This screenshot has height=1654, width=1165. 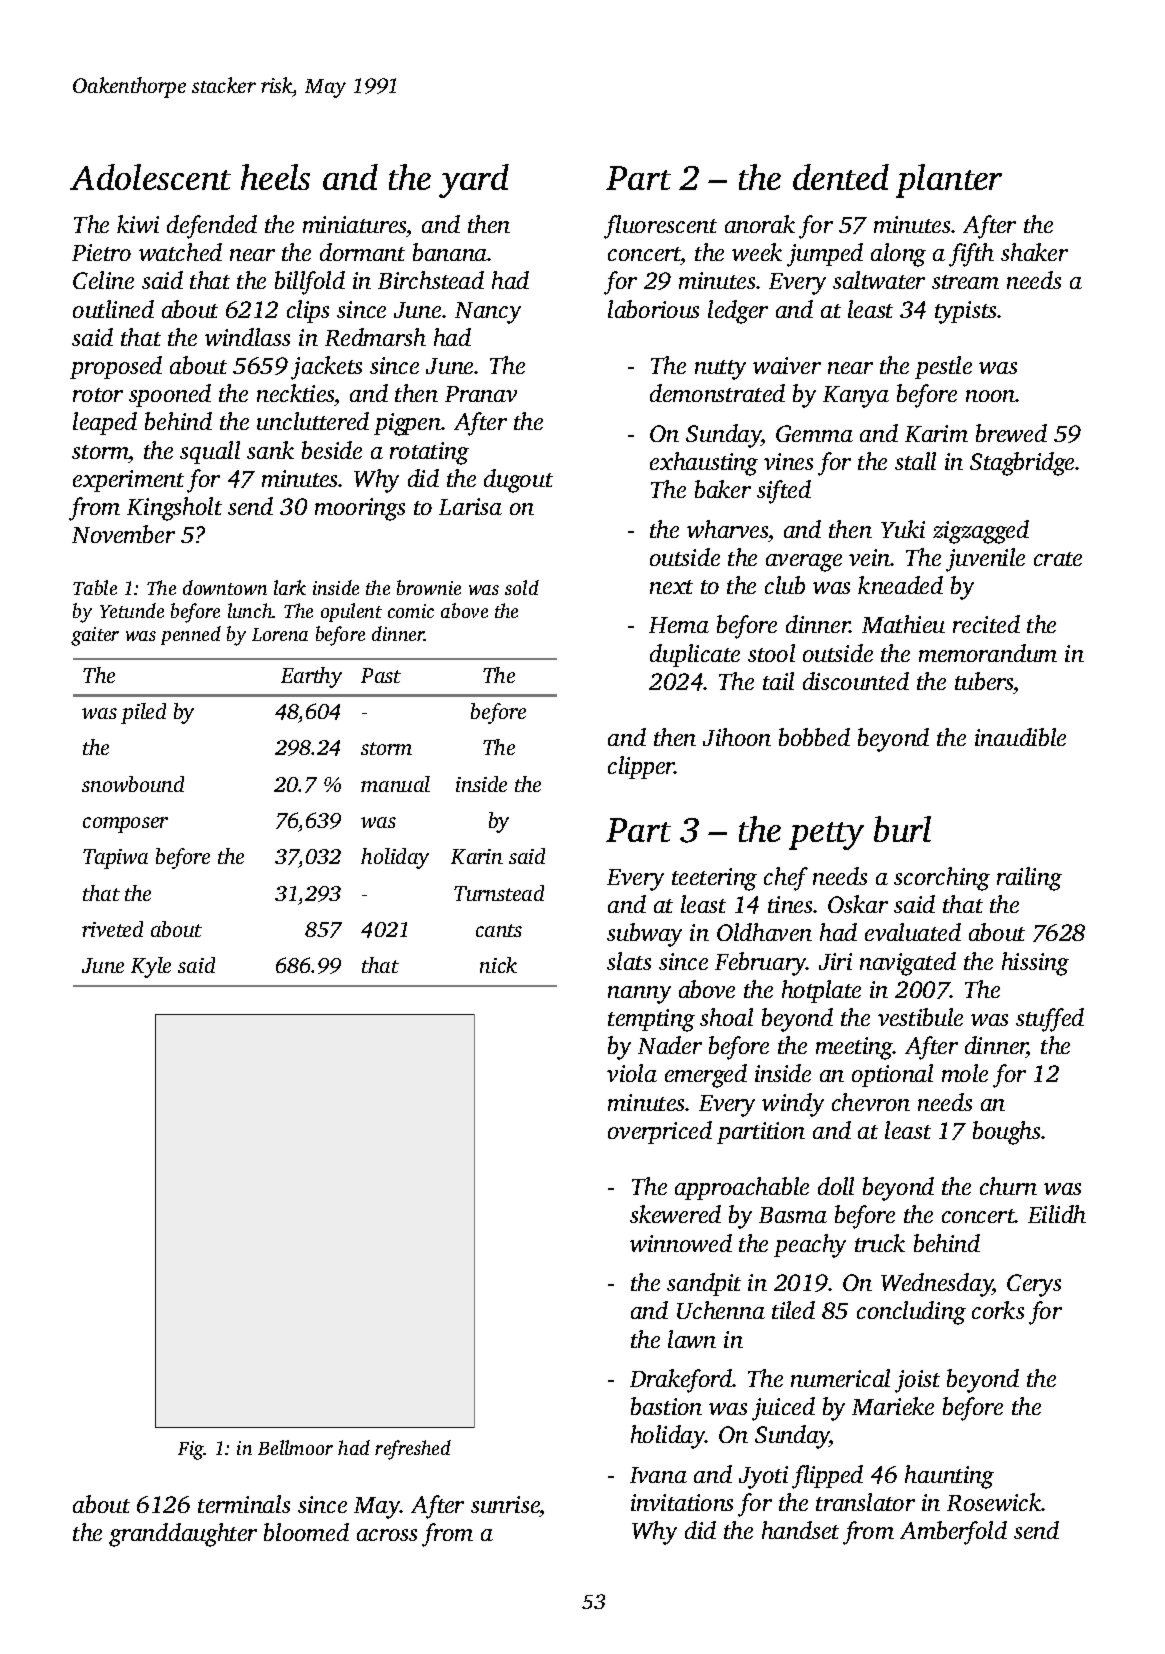 I want to click on clipper, so click(x=641, y=767).
